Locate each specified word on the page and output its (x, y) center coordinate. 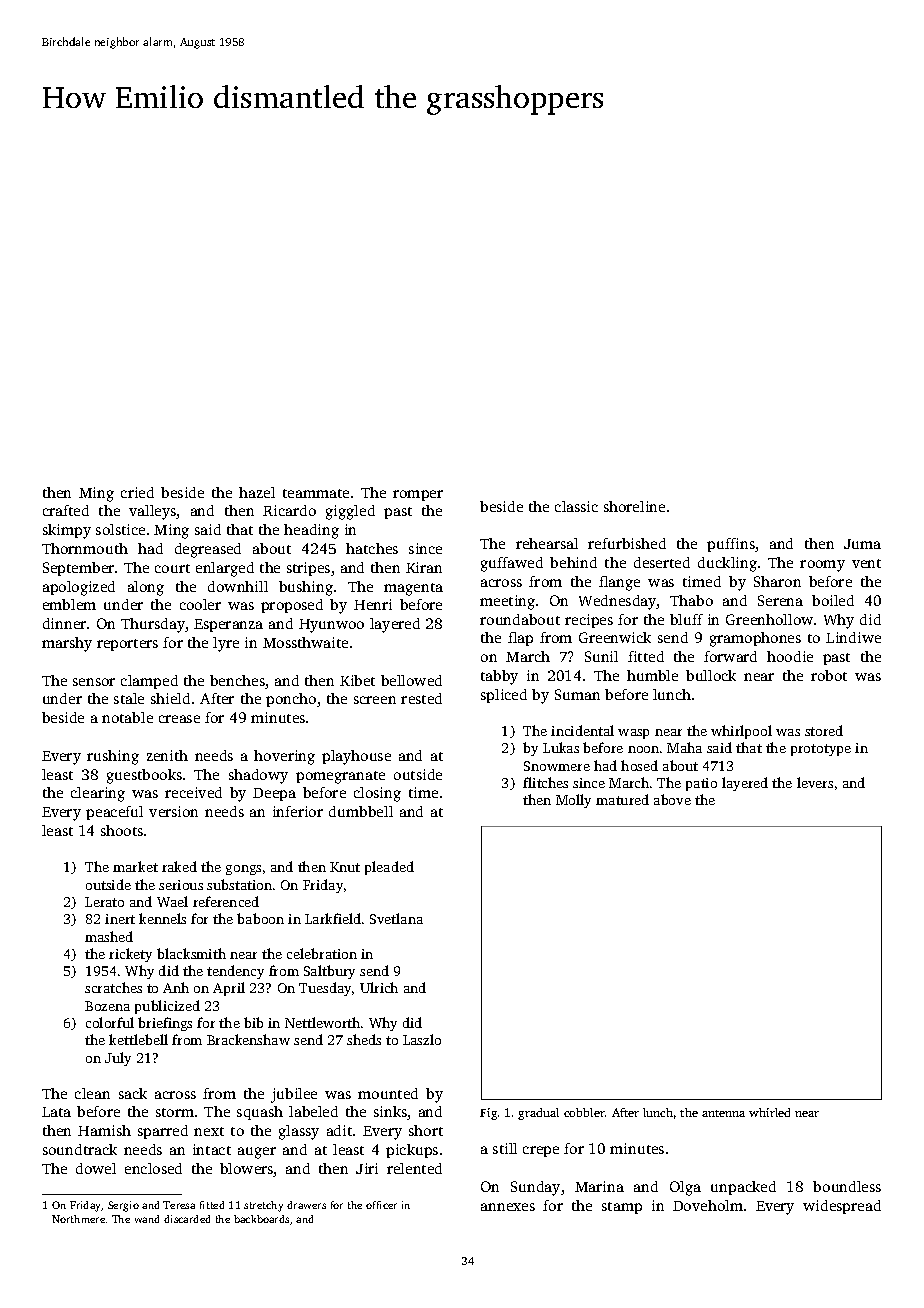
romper (418, 495)
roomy (822, 566)
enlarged (225, 569)
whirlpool (741, 732)
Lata (56, 1112)
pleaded (389, 868)
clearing (98, 794)
